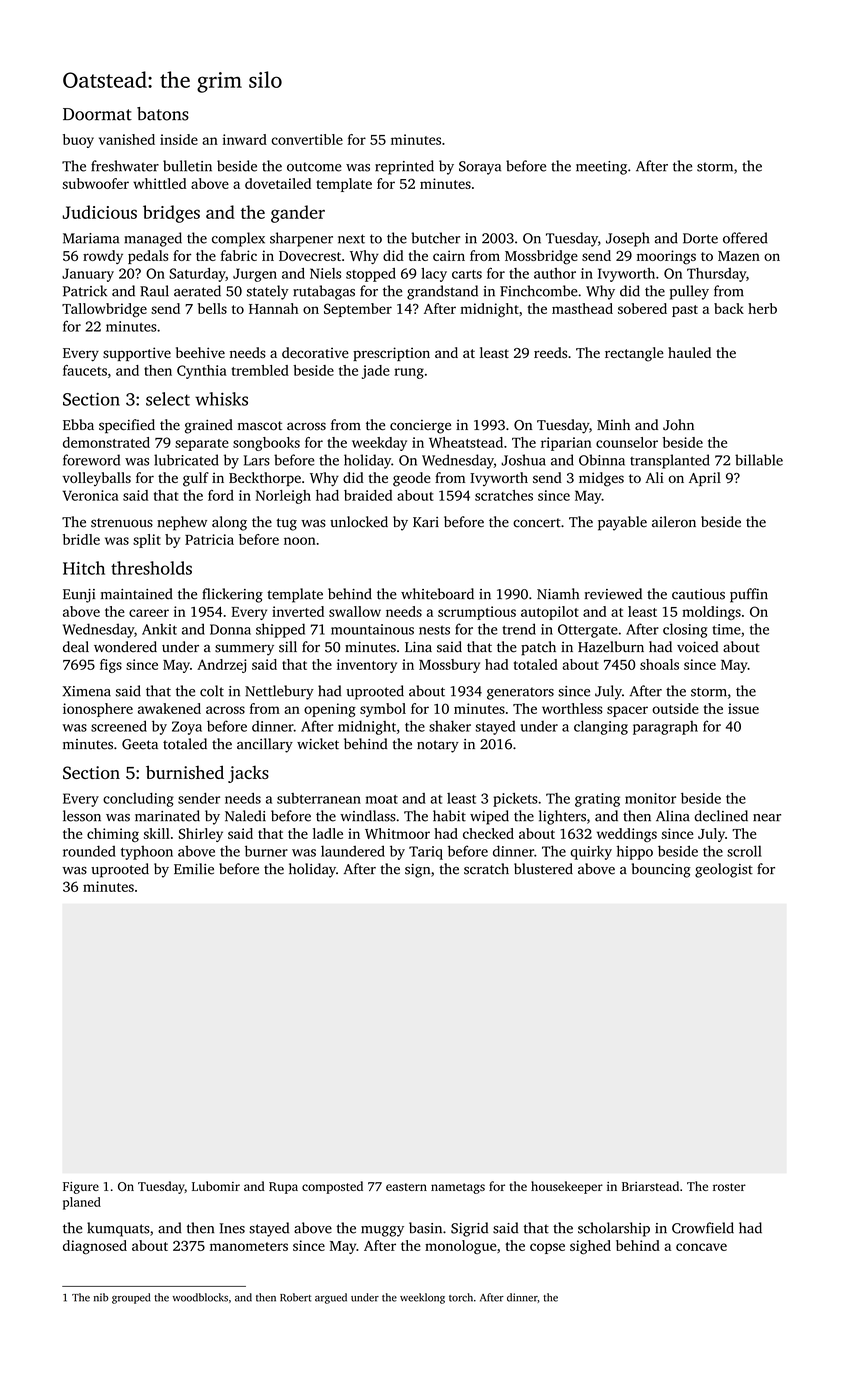 The image size is (849, 1400). I want to click on jade, so click(376, 372).
